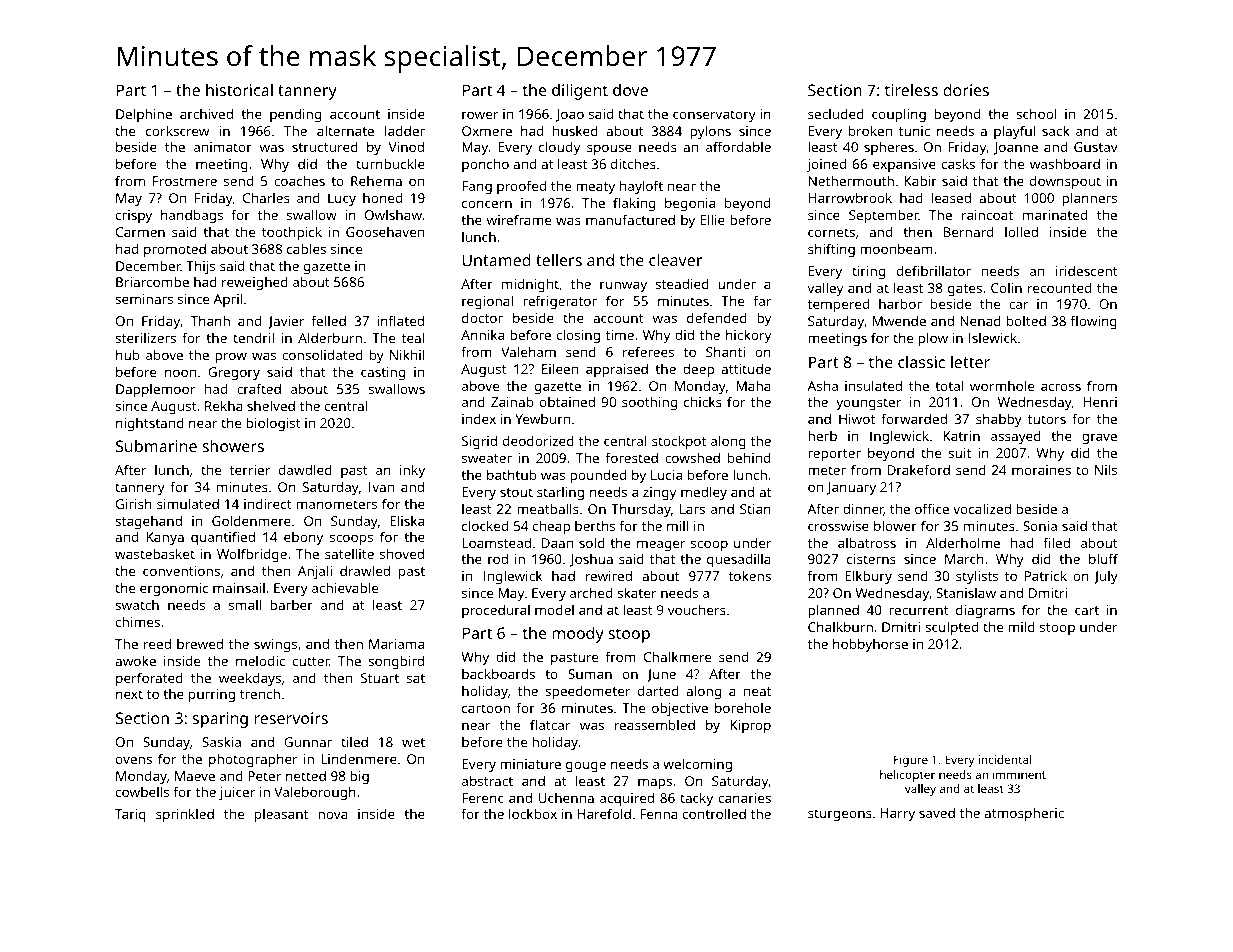 The width and height of the page is (1233, 952). Describe the element at coordinates (937, 813) in the page. I see `saved` at that location.
